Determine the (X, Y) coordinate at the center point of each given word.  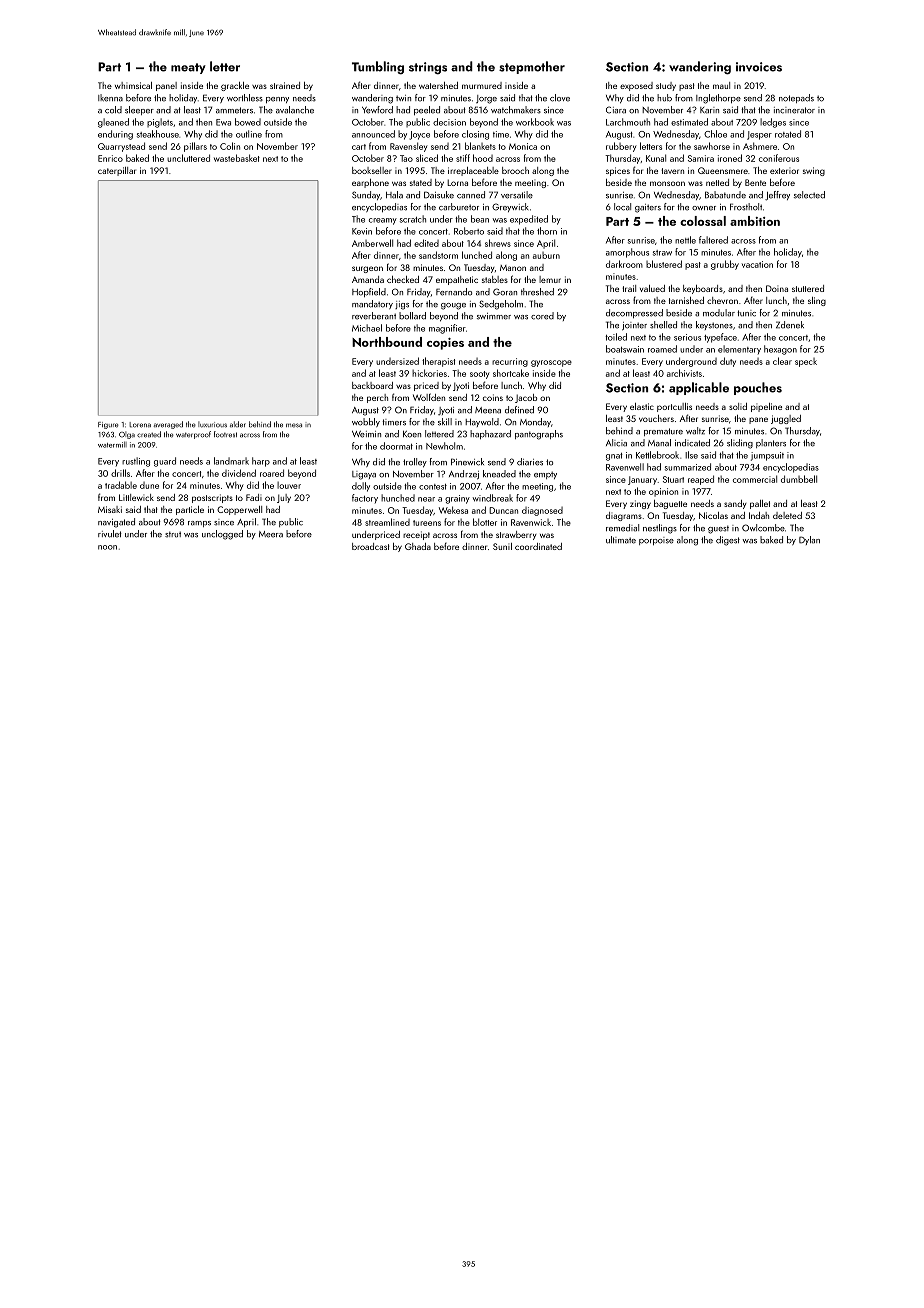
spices (618, 171)
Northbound (387, 342)
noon (107, 547)
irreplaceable (473, 171)
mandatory (372, 304)
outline (249, 134)
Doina (777, 288)
